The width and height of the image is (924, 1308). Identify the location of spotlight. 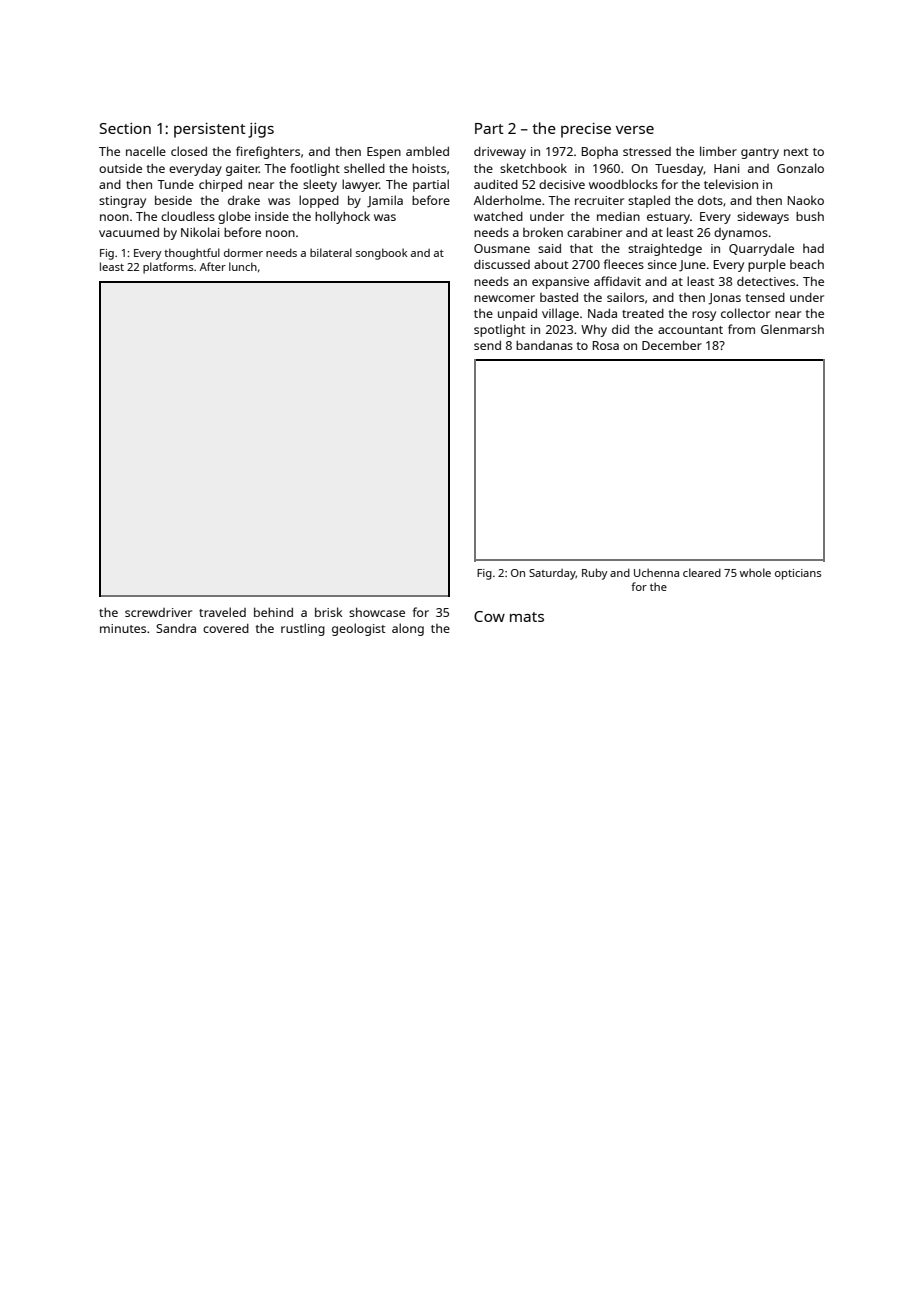
(500, 330).
